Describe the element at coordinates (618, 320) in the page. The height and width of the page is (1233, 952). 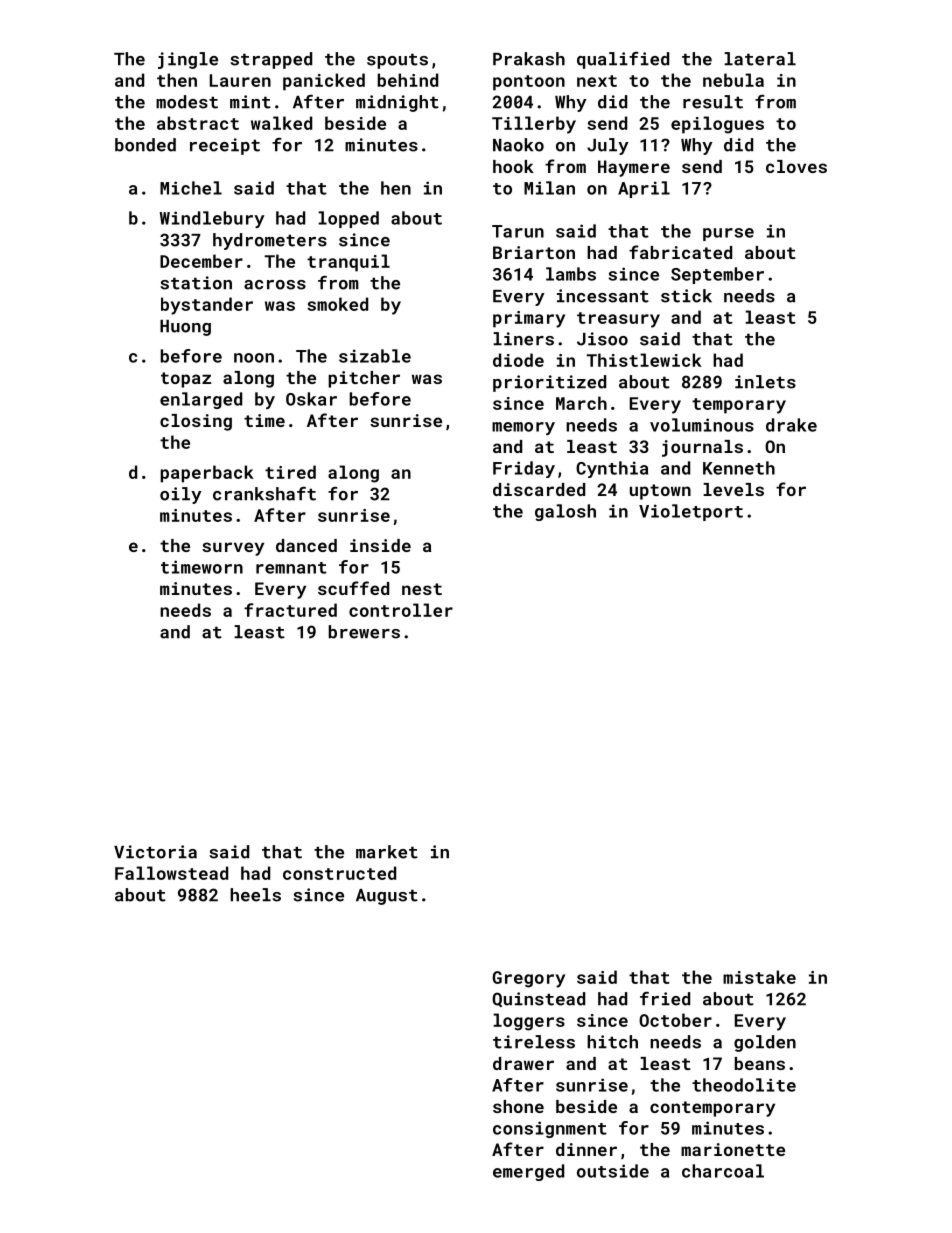
I see `treasury` at that location.
